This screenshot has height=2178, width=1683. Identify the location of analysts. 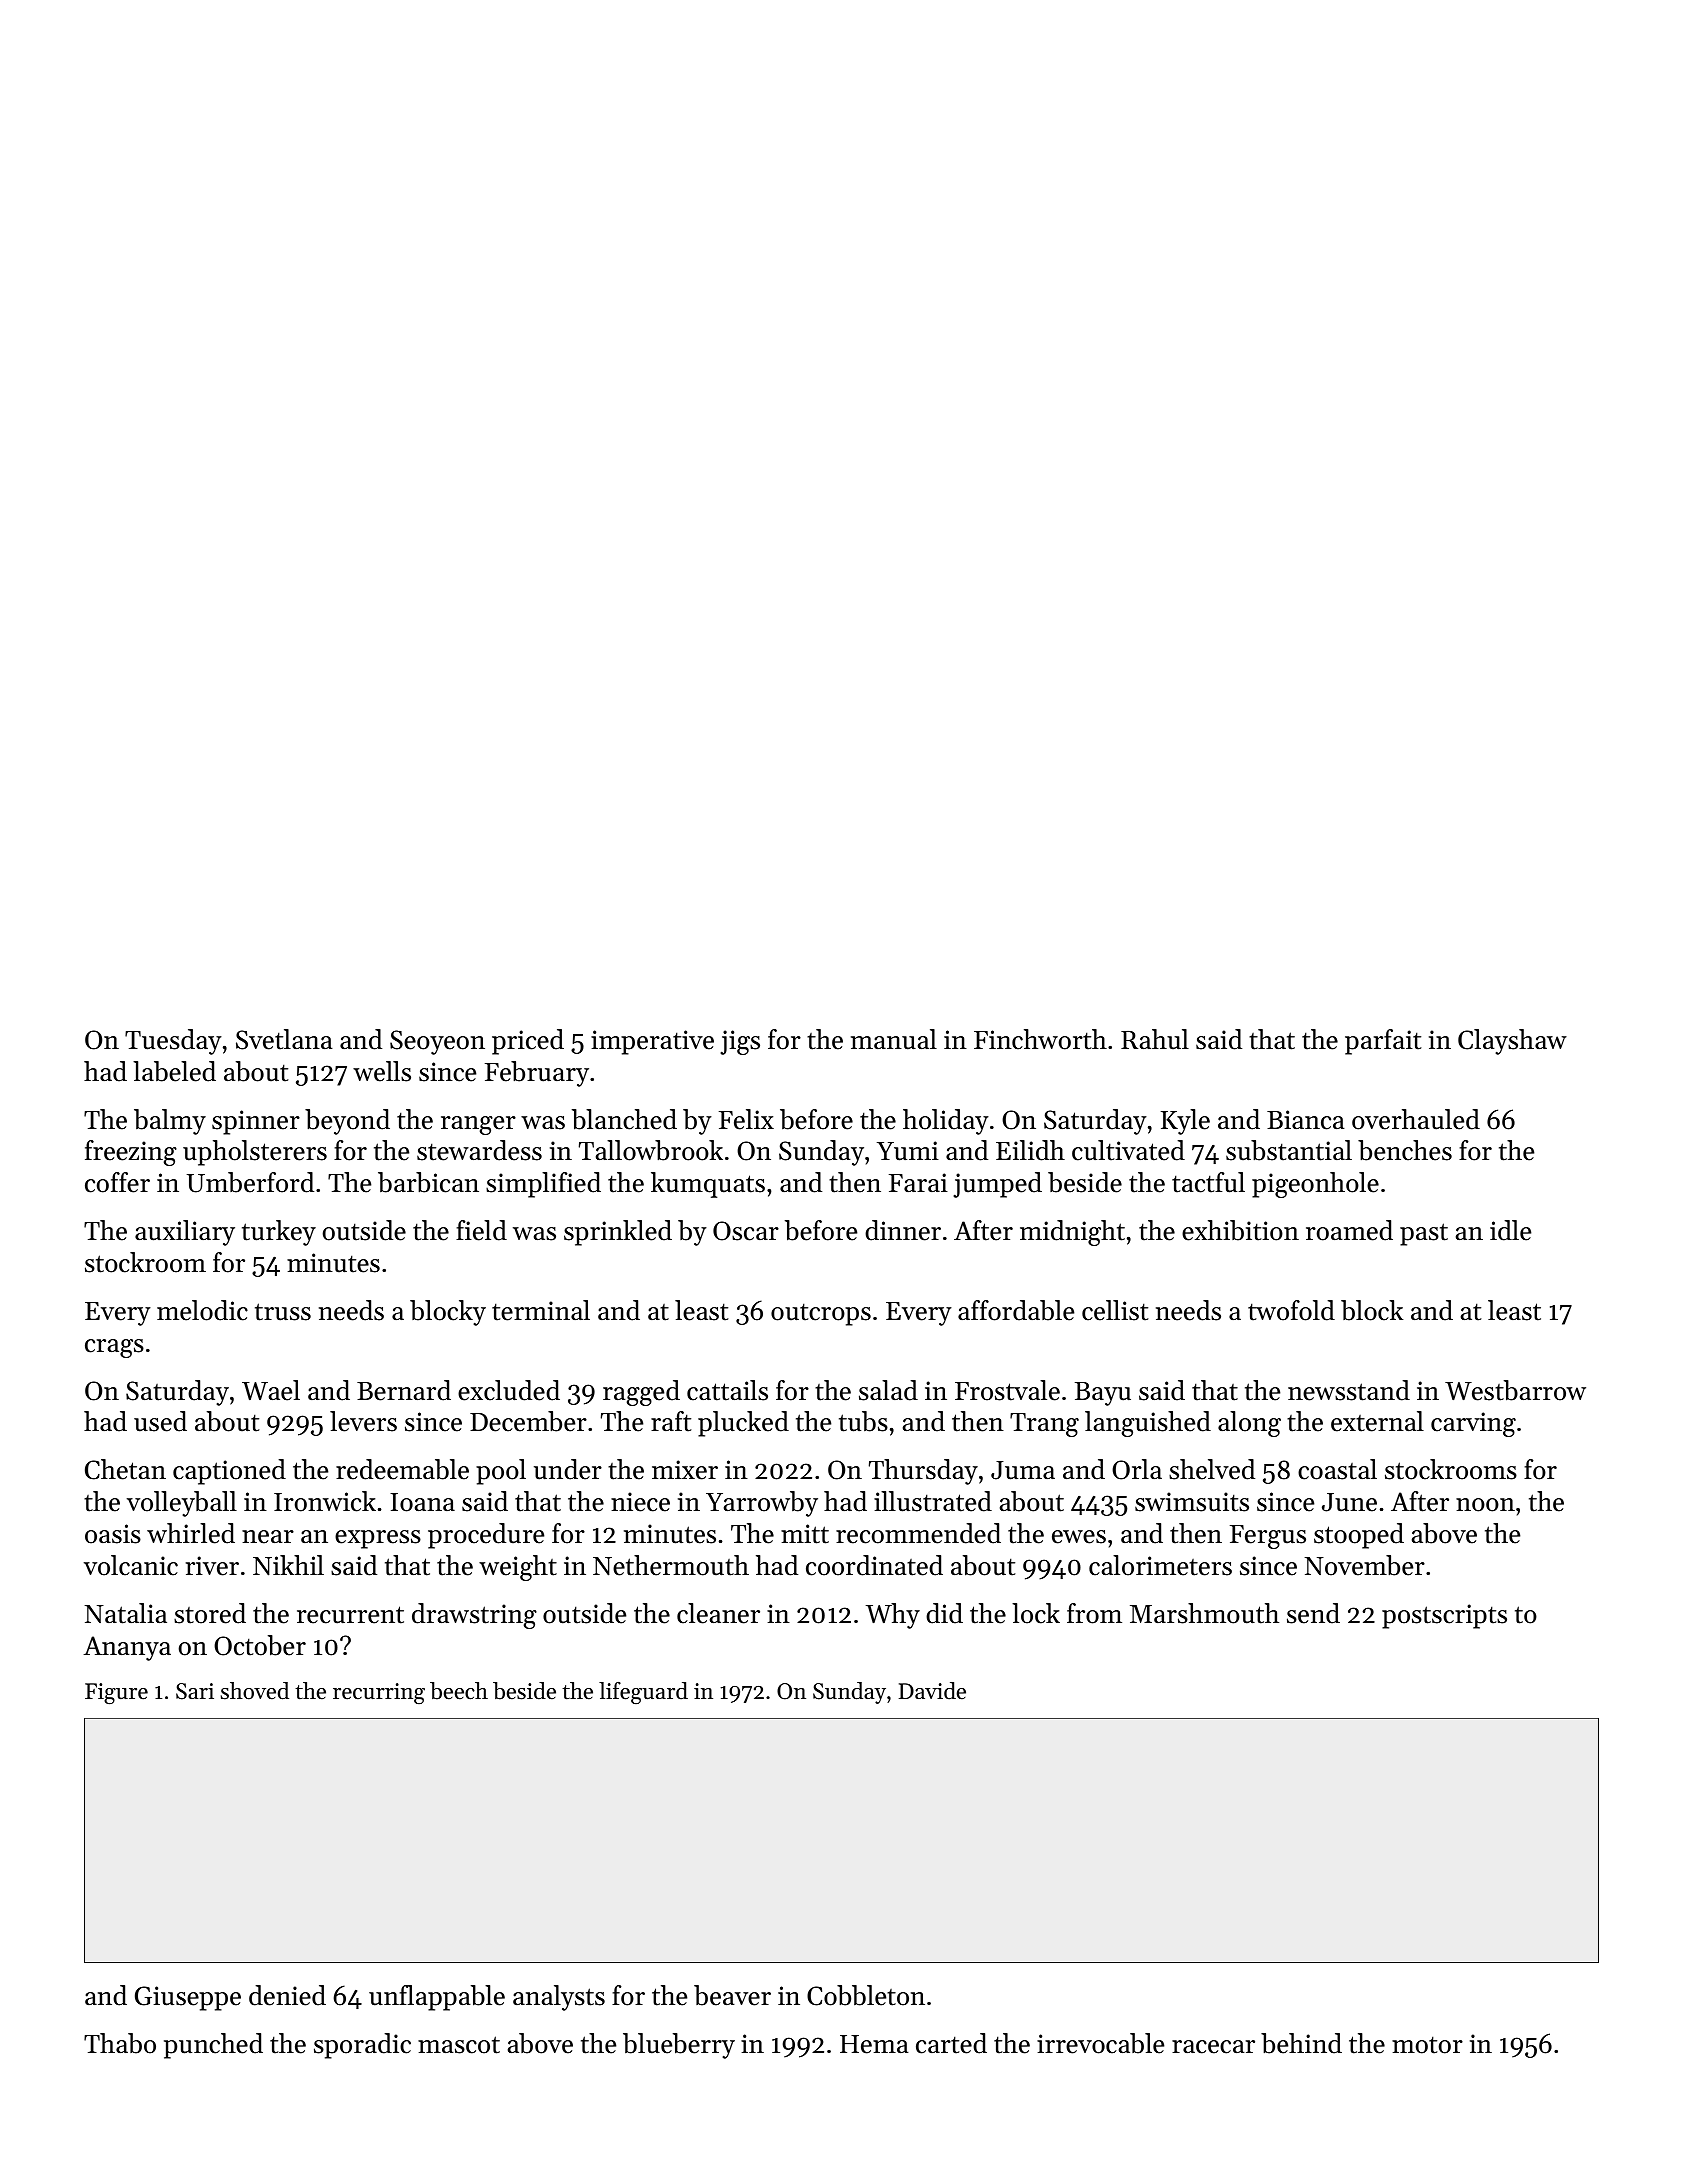
(559, 1998).
